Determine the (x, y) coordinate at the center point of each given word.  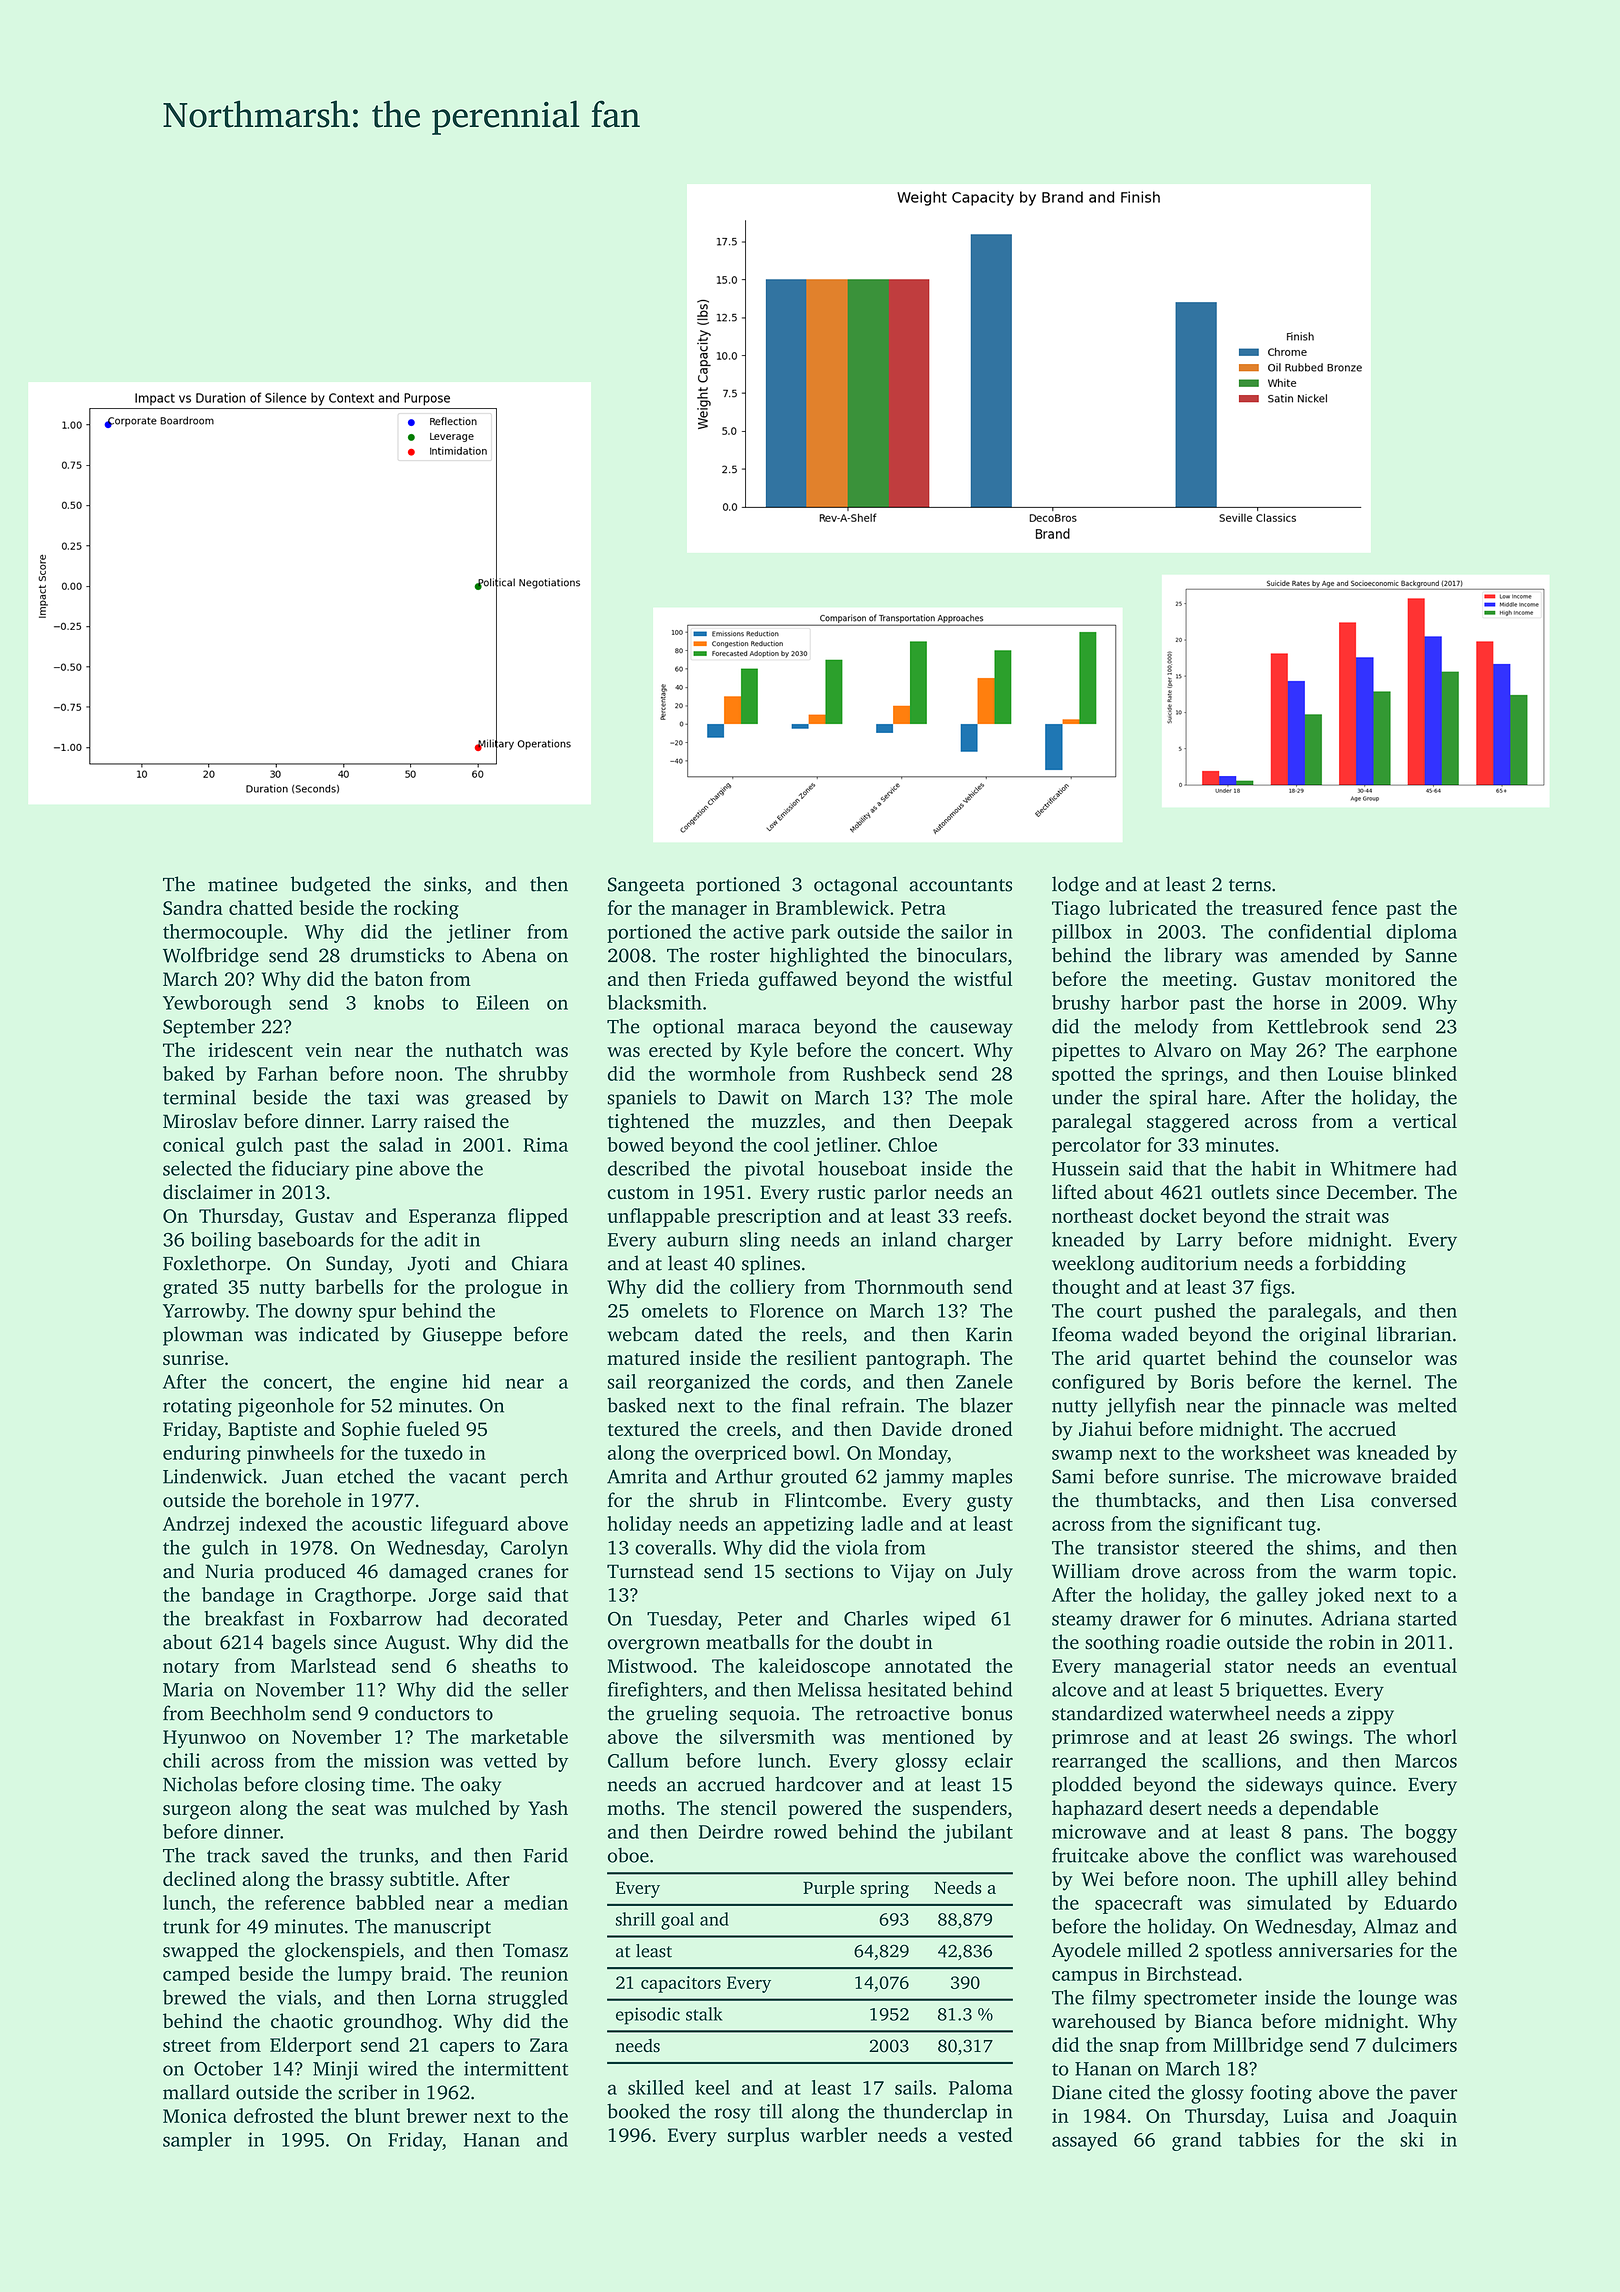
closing (335, 1786)
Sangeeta (646, 886)
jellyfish (1141, 1407)
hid (476, 1381)
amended (1319, 955)
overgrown (654, 1646)
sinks (445, 884)
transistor (1138, 1547)
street (187, 2046)
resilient (822, 1357)
